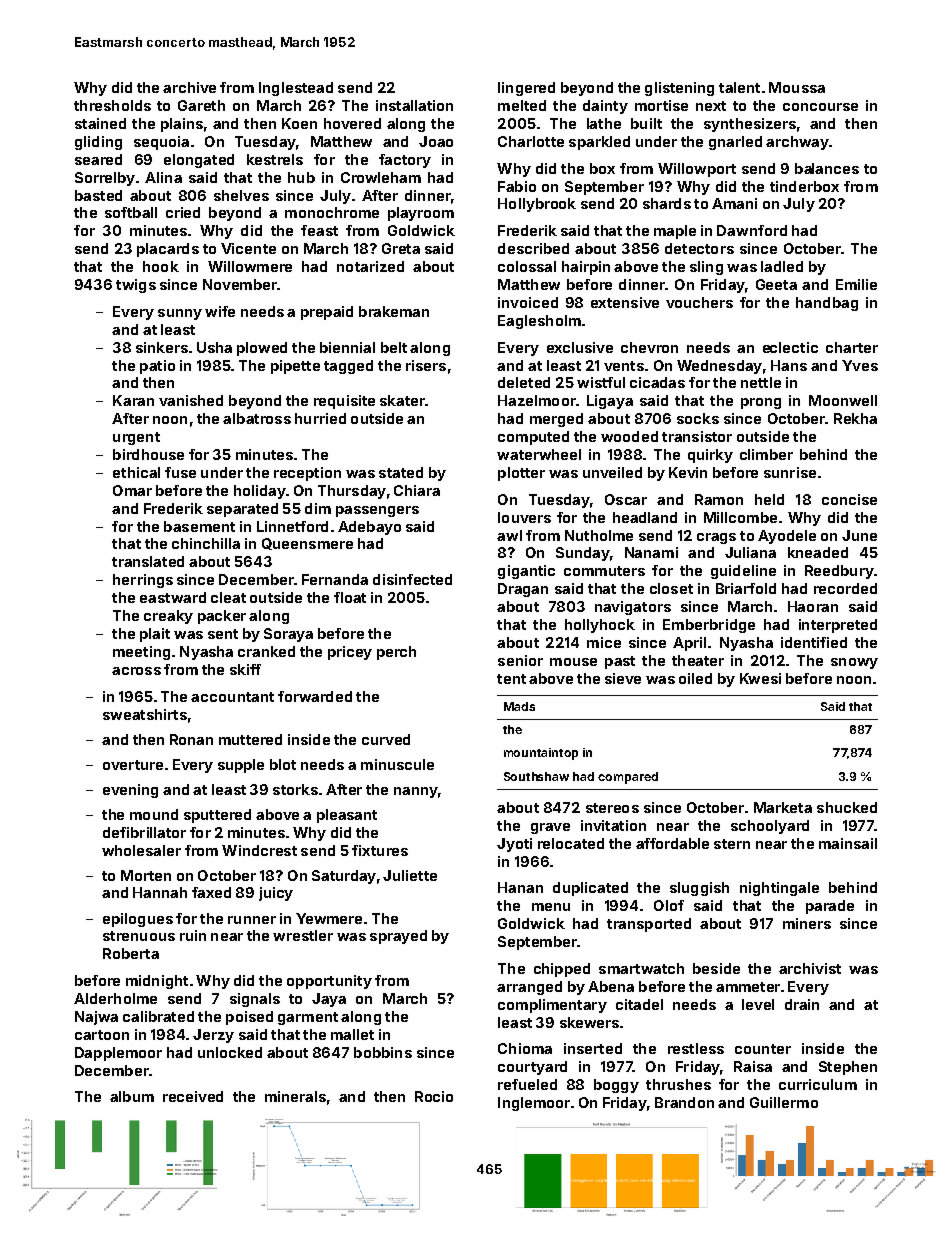 Image resolution: width=952 pixels, height=1233 pixels. I want to click on schoolyard, so click(770, 827).
